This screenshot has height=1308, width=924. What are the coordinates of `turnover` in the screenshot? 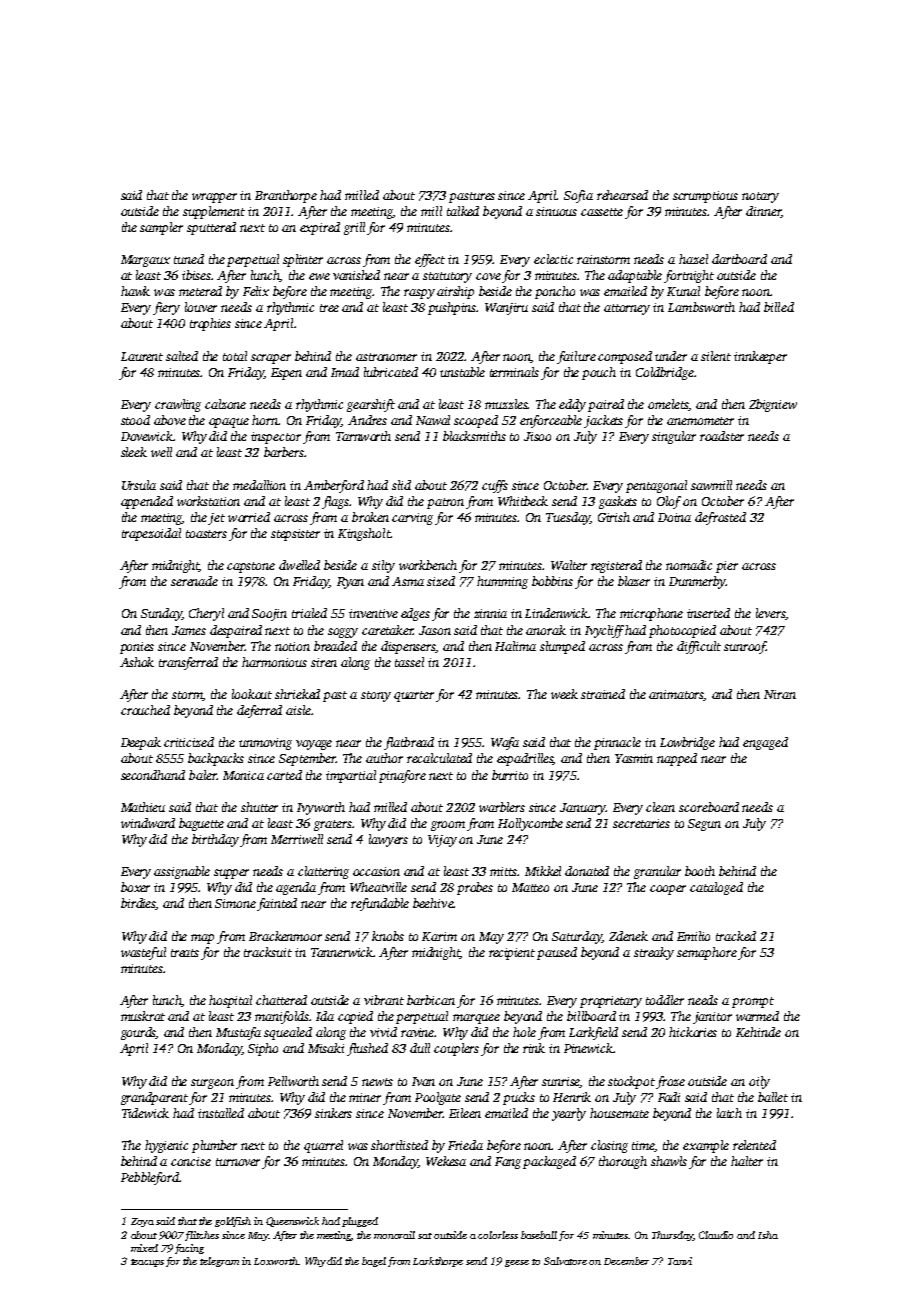 It's located at (238, 1162).
